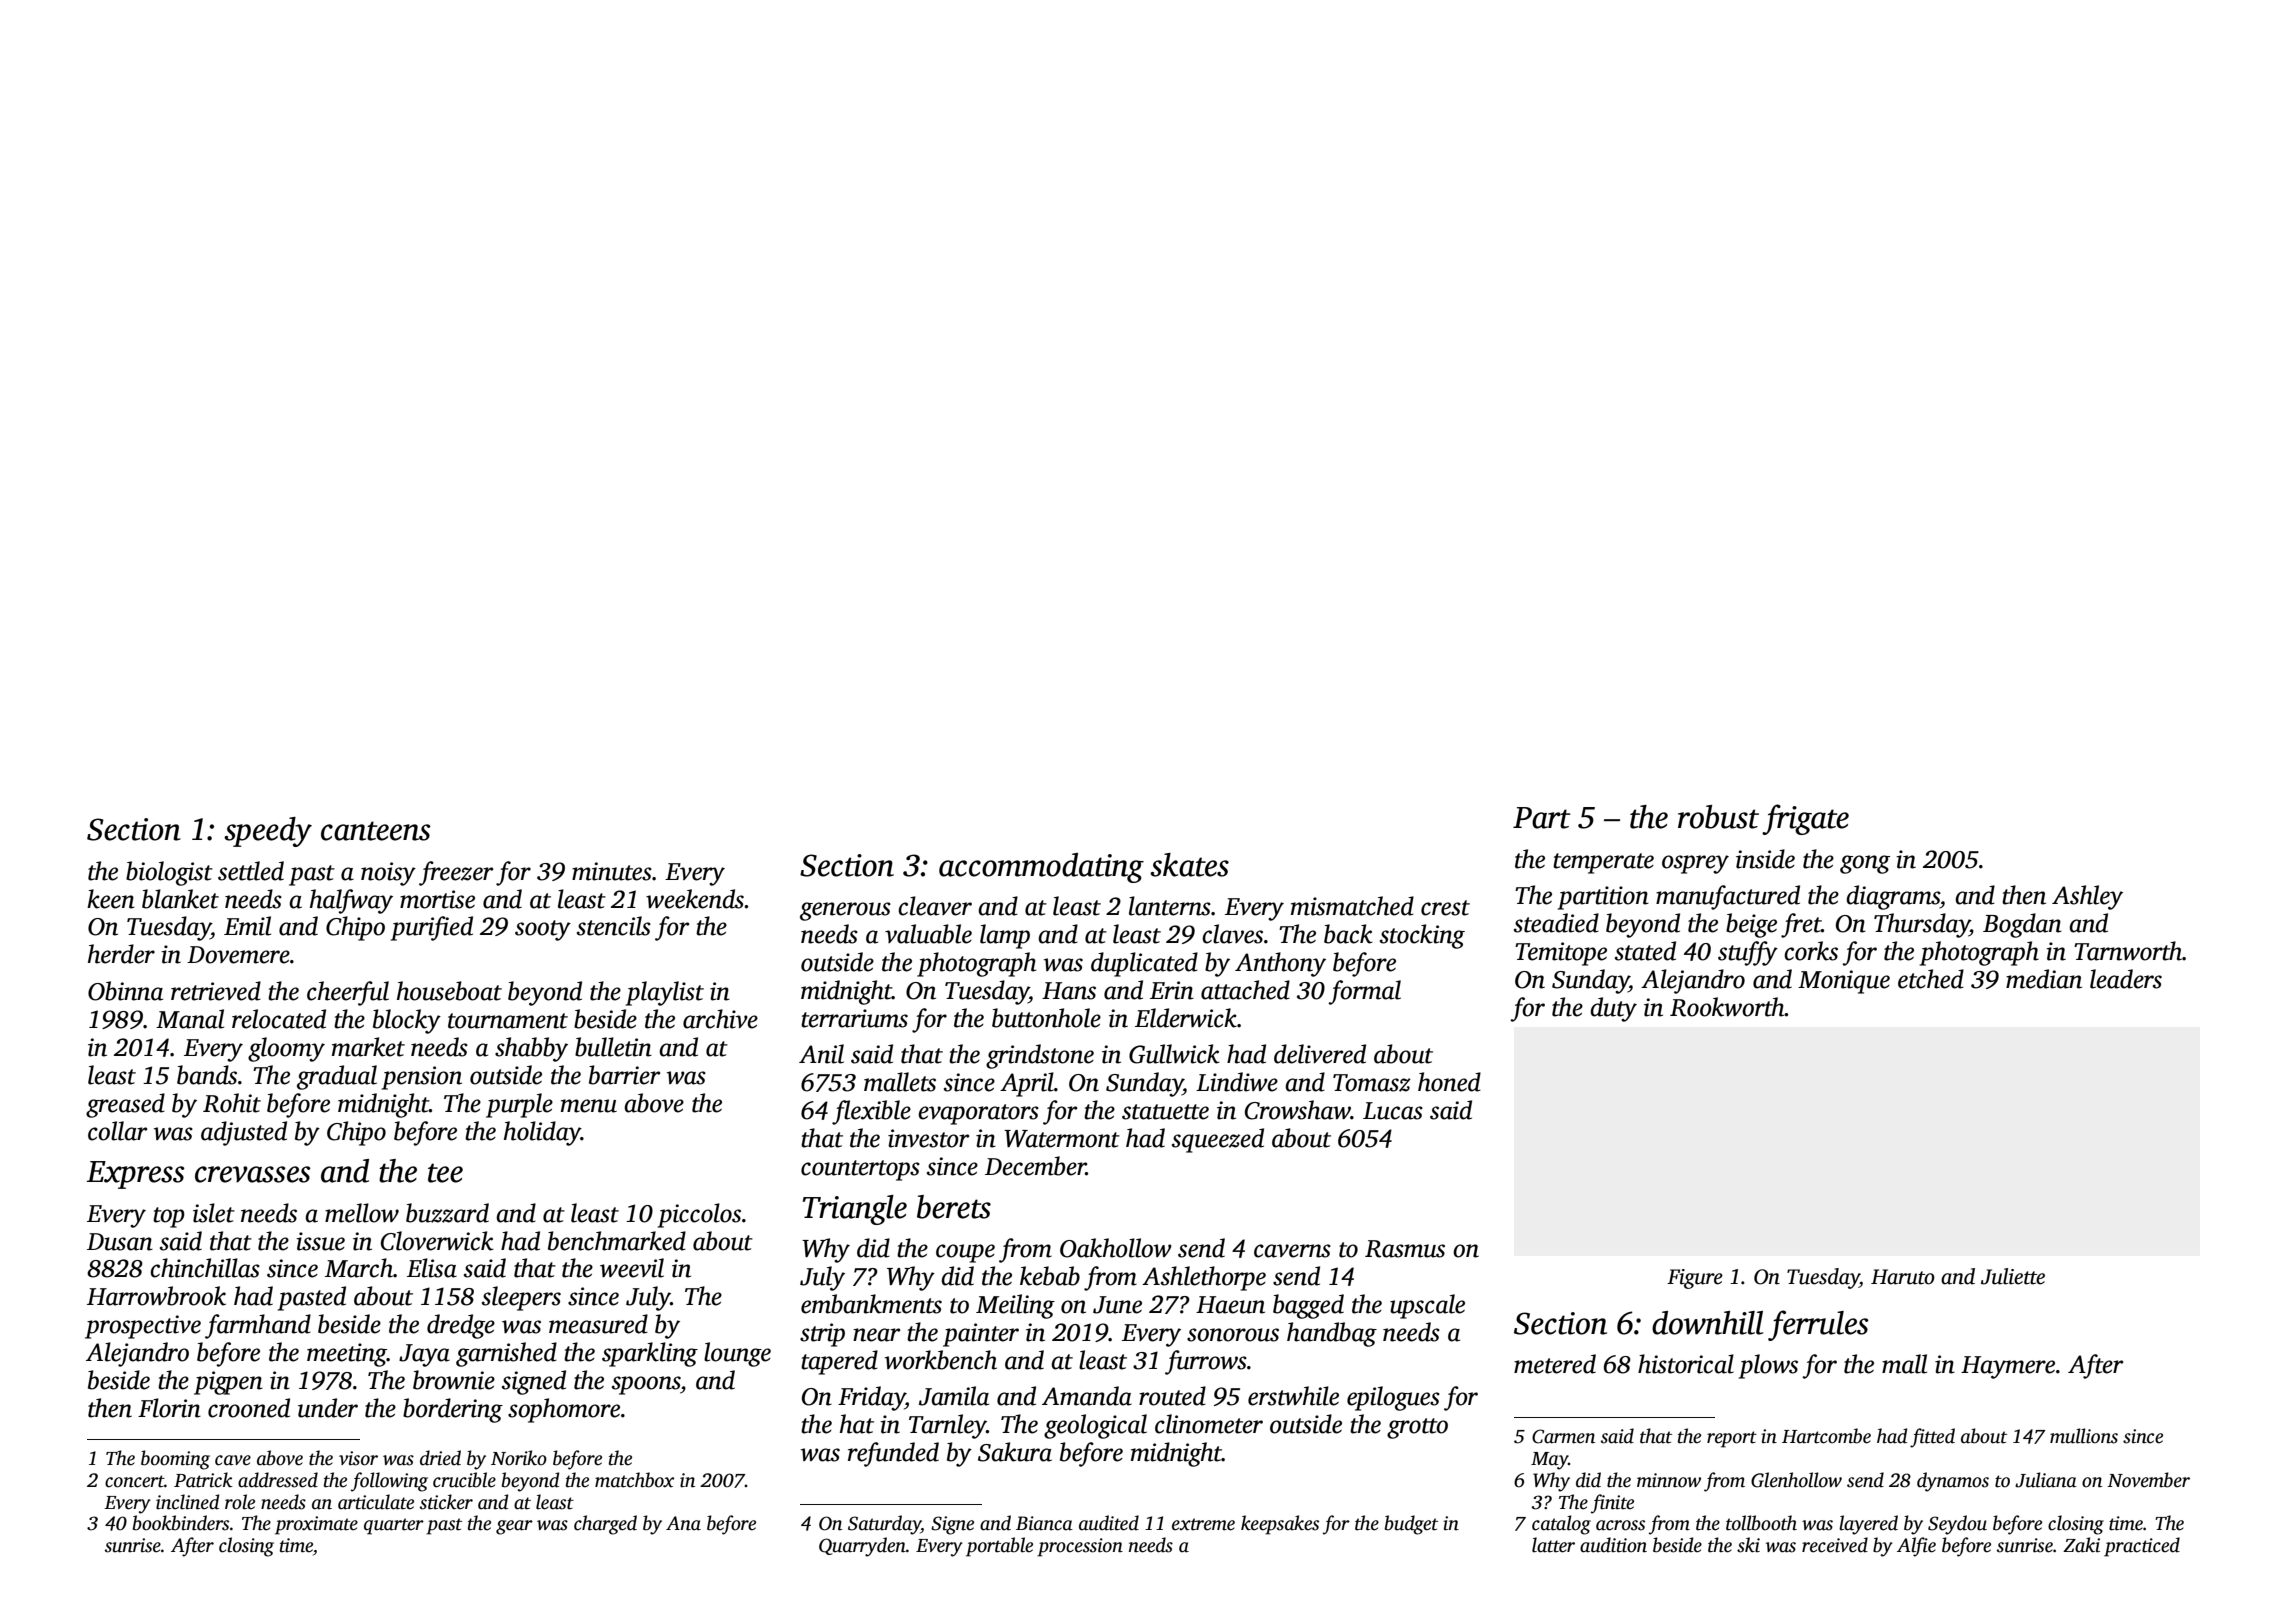  Describe the element at coordinates (2013, 1276) in the page. I see `Juliette` at that location.
